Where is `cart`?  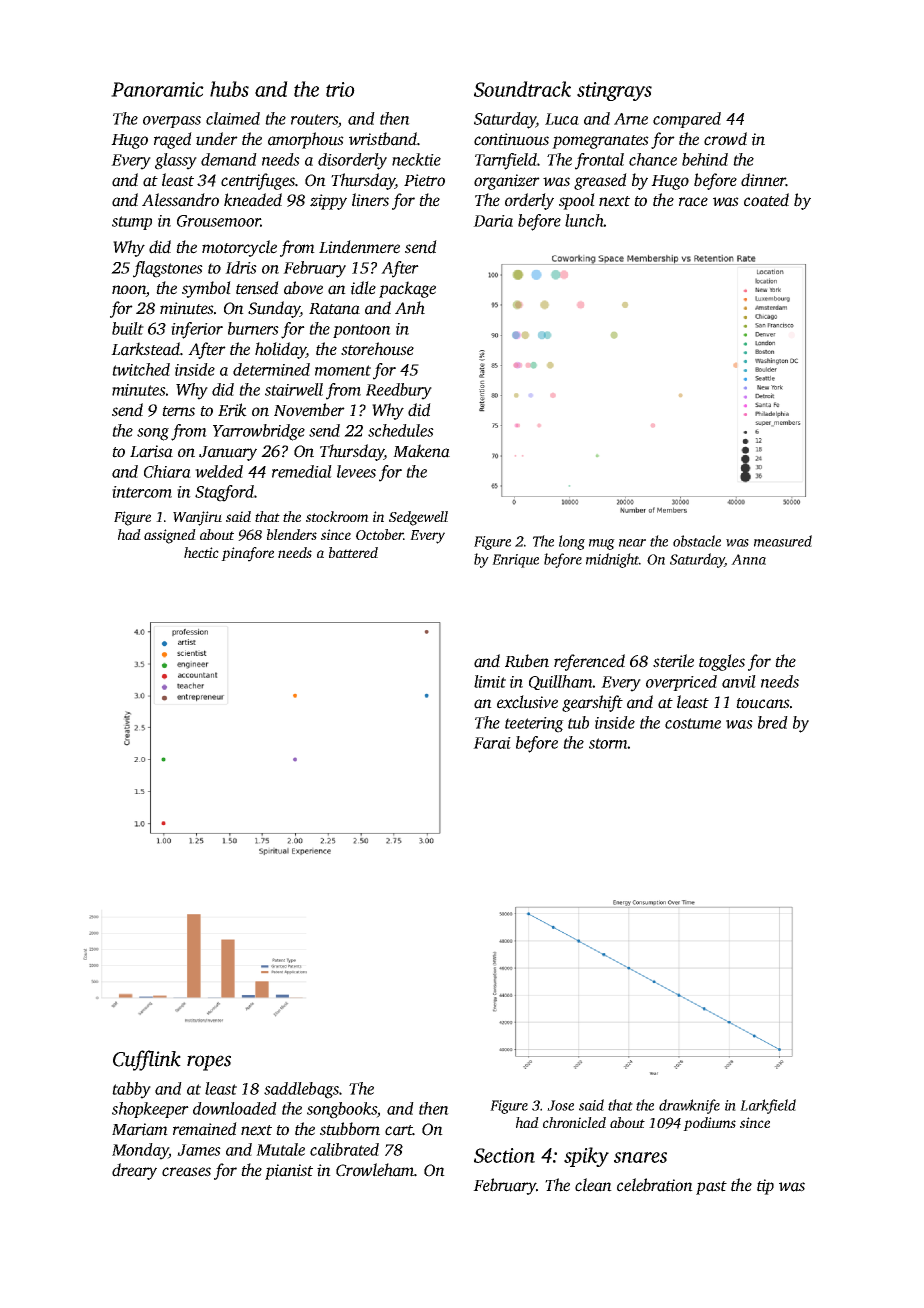 cart is located at coordinates (399, 1130).
